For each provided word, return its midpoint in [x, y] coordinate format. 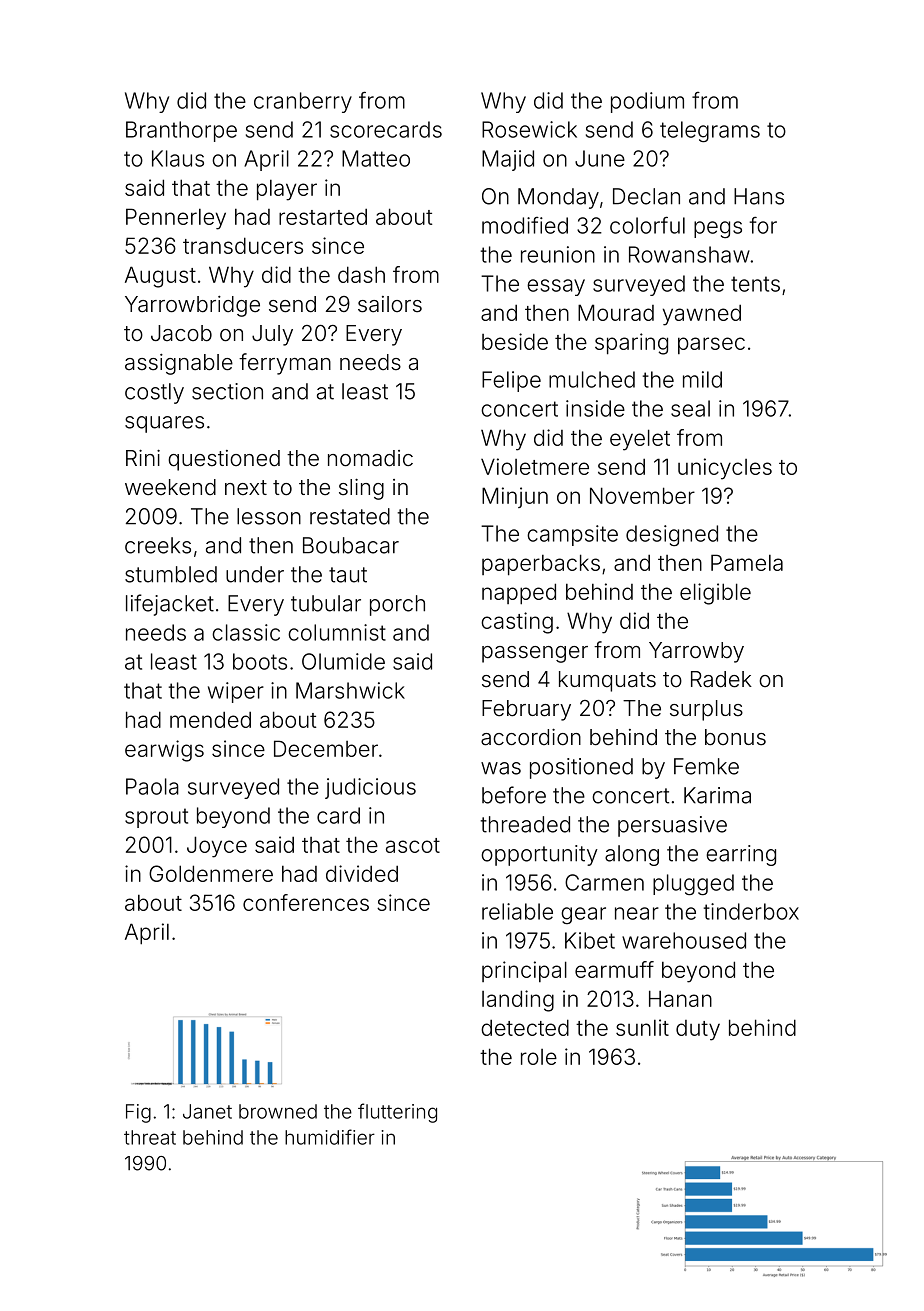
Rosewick [529, 129]
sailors [390, 304]
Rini [143, 458]
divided [362, 873]
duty [698, 1030]
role [539, 1057]
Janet [207, 1111]
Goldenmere [211, 873]
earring [741, 855]
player [287, 190]
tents [755, 284]
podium [647, 102]
